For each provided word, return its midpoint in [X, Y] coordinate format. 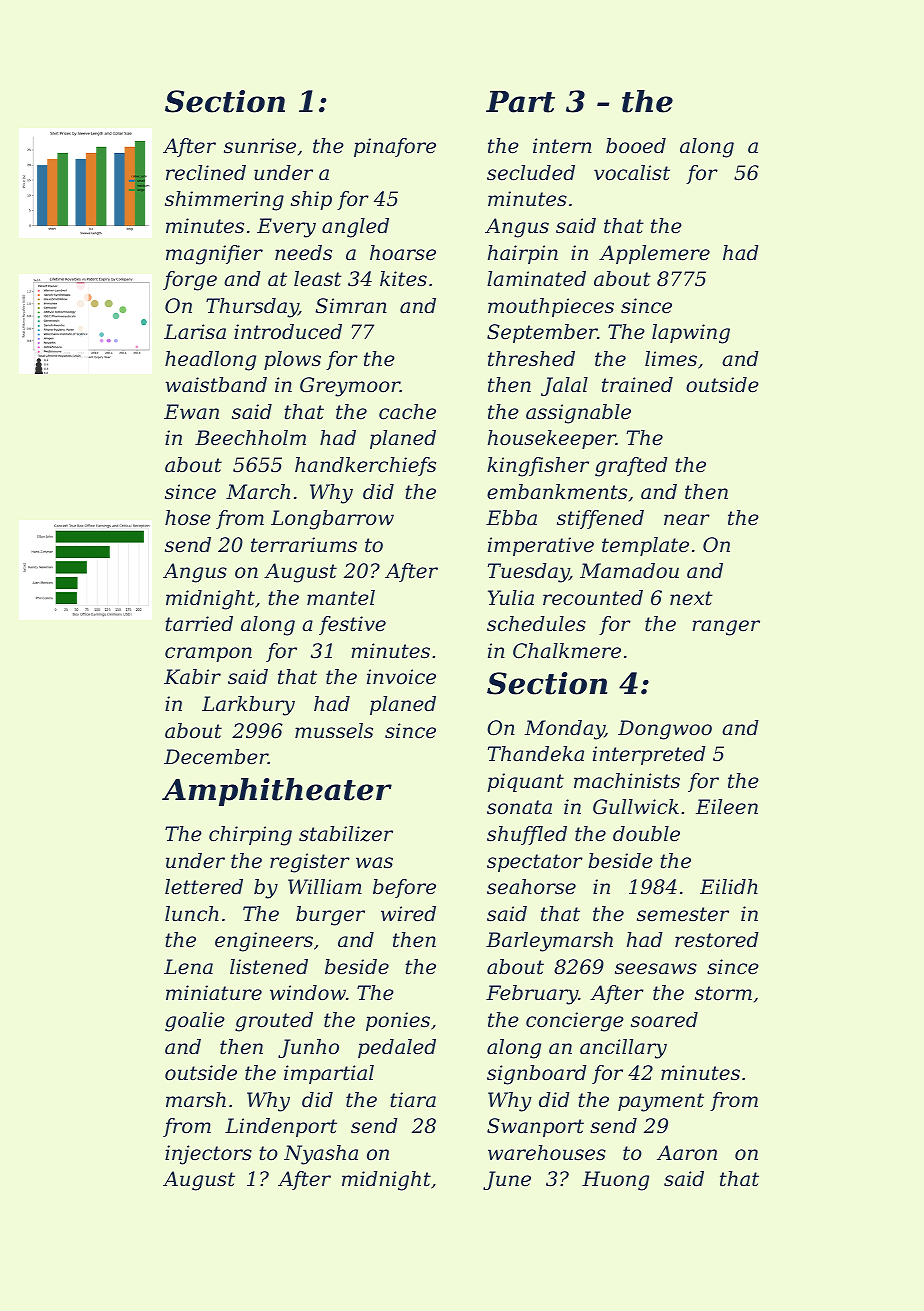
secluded [531, 173]
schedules [536, 624]
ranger [726, 628]
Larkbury [248, 706]
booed [636, 146]
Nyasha [321, 1155]
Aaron [687, 1153]
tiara [413, 1100]
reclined [206, 173]
